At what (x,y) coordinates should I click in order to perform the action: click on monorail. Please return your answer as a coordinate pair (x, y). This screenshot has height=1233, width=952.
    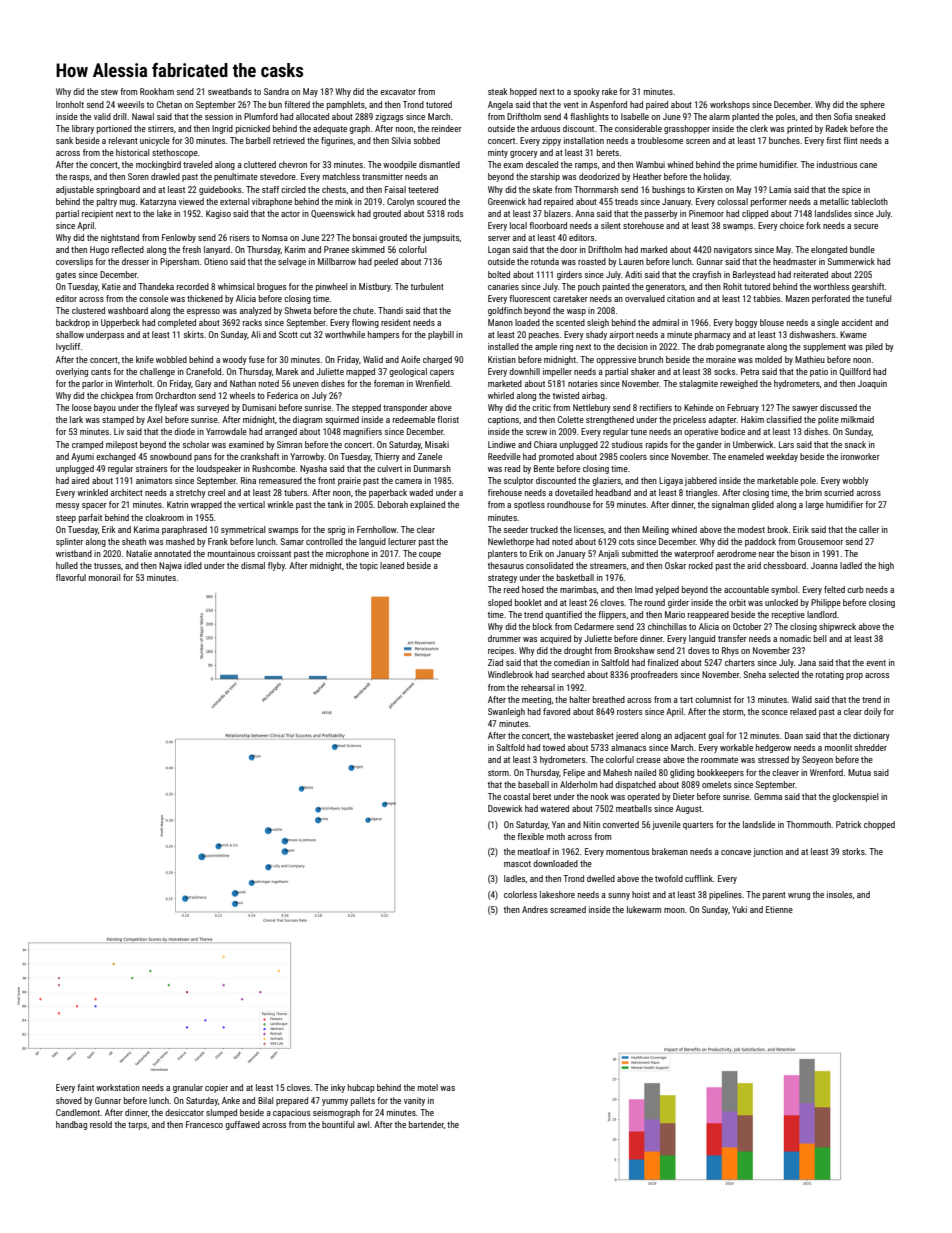
    Looking at the image, I should click on (104, 577).
